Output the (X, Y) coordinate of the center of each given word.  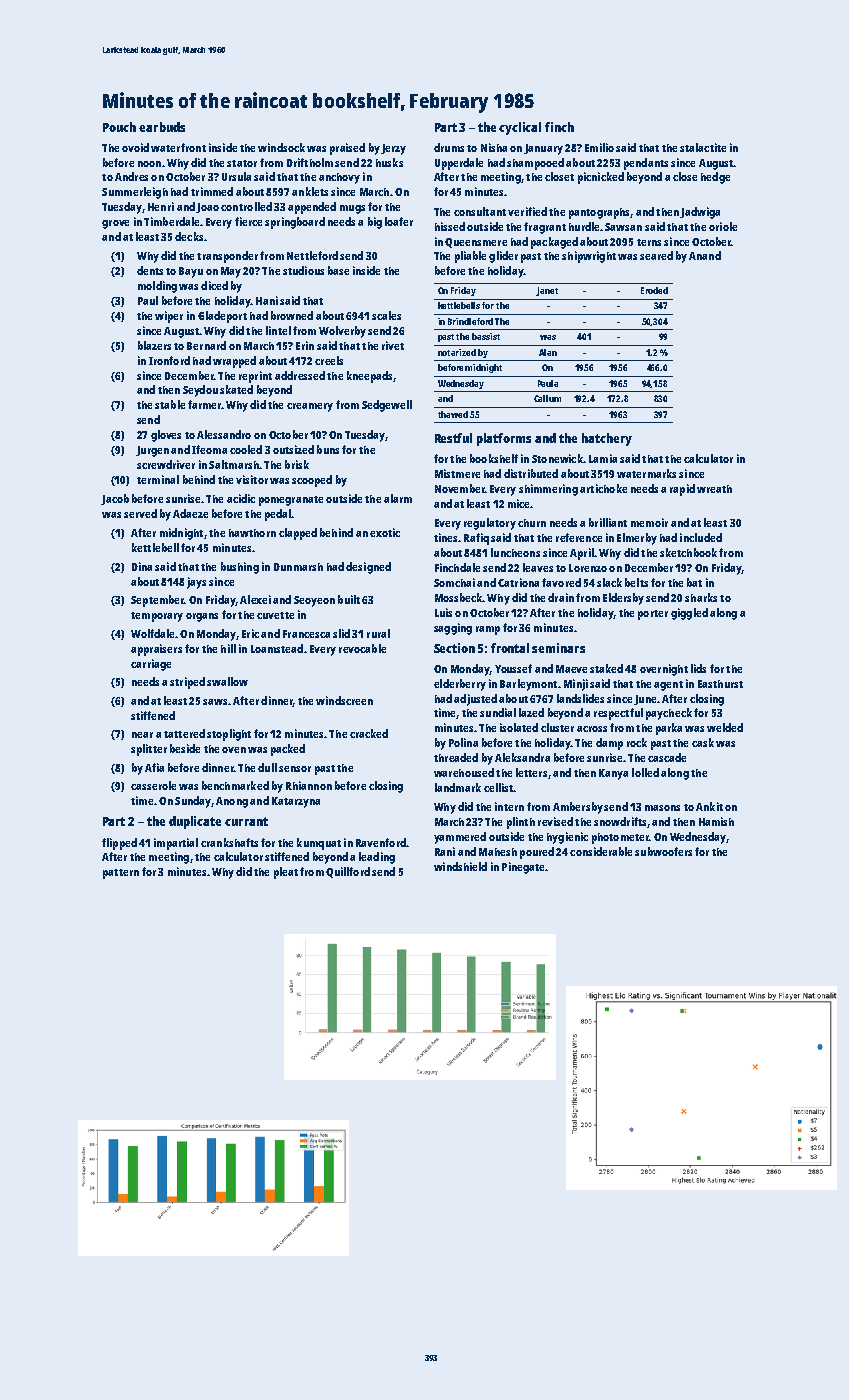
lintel (278, 330)
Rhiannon (309, 785)
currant (246, 821)
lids (698, 668)
